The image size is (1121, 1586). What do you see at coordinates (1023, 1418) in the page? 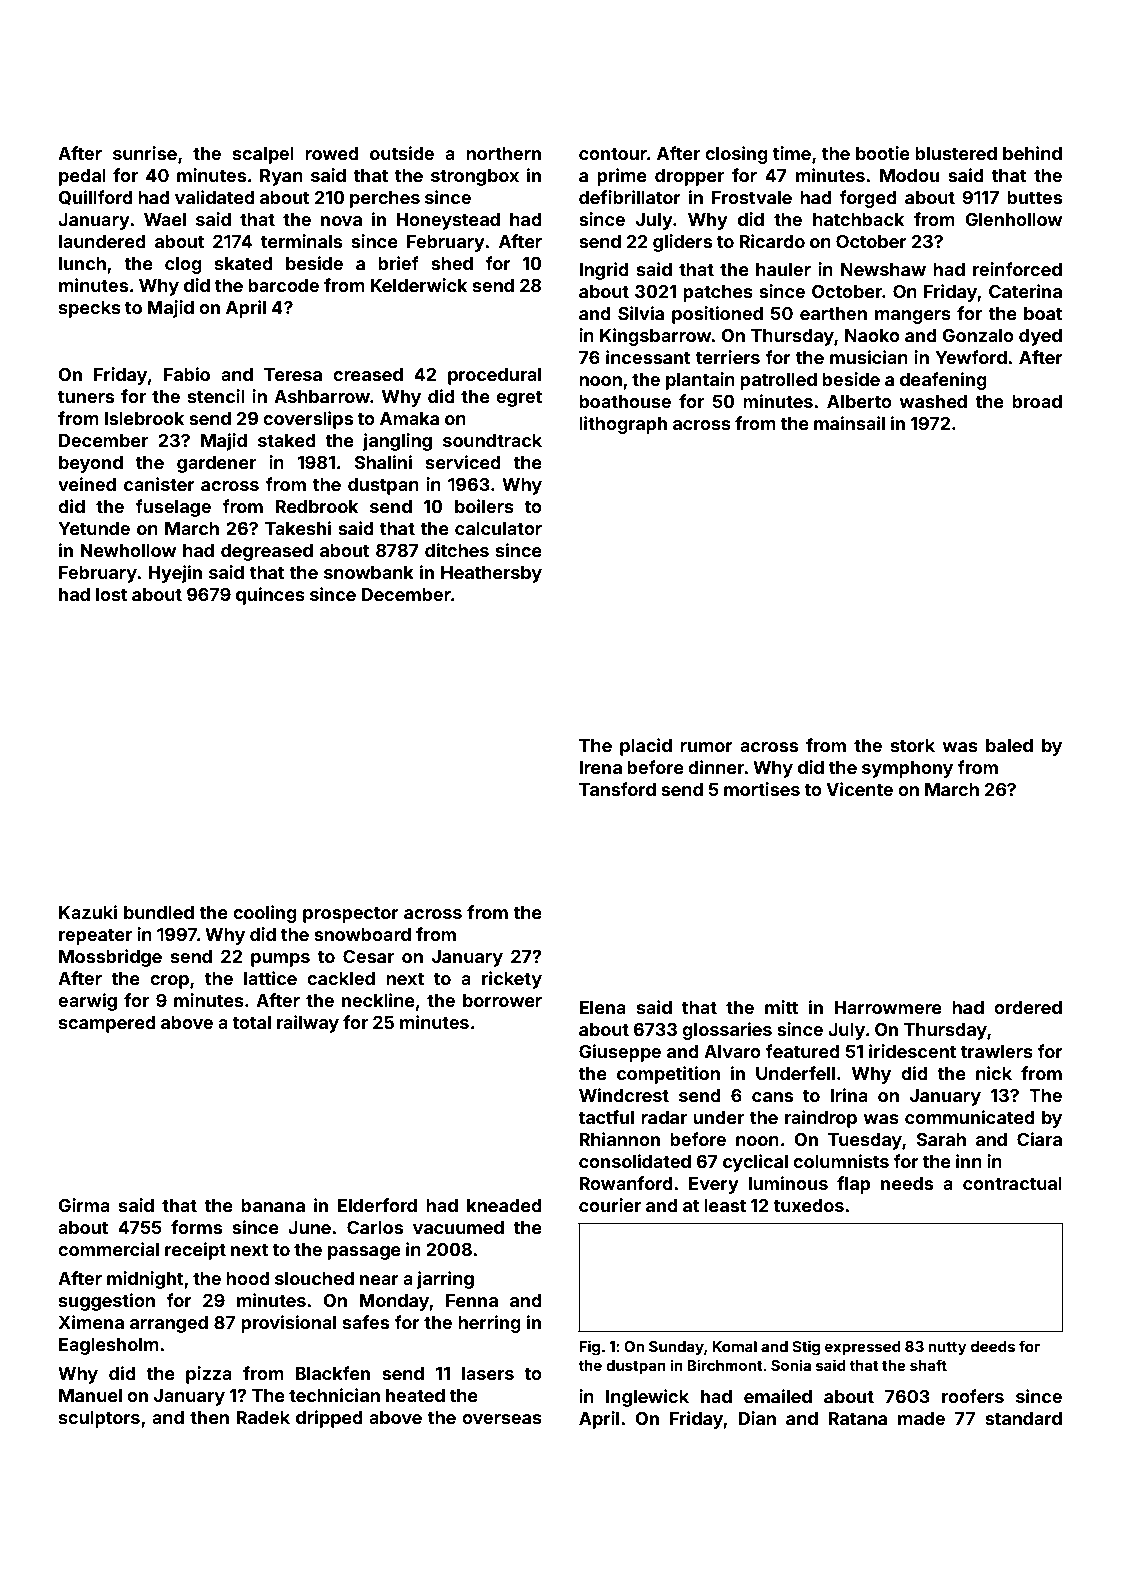
I see `standard` at bounding box center [1023, 1418].
